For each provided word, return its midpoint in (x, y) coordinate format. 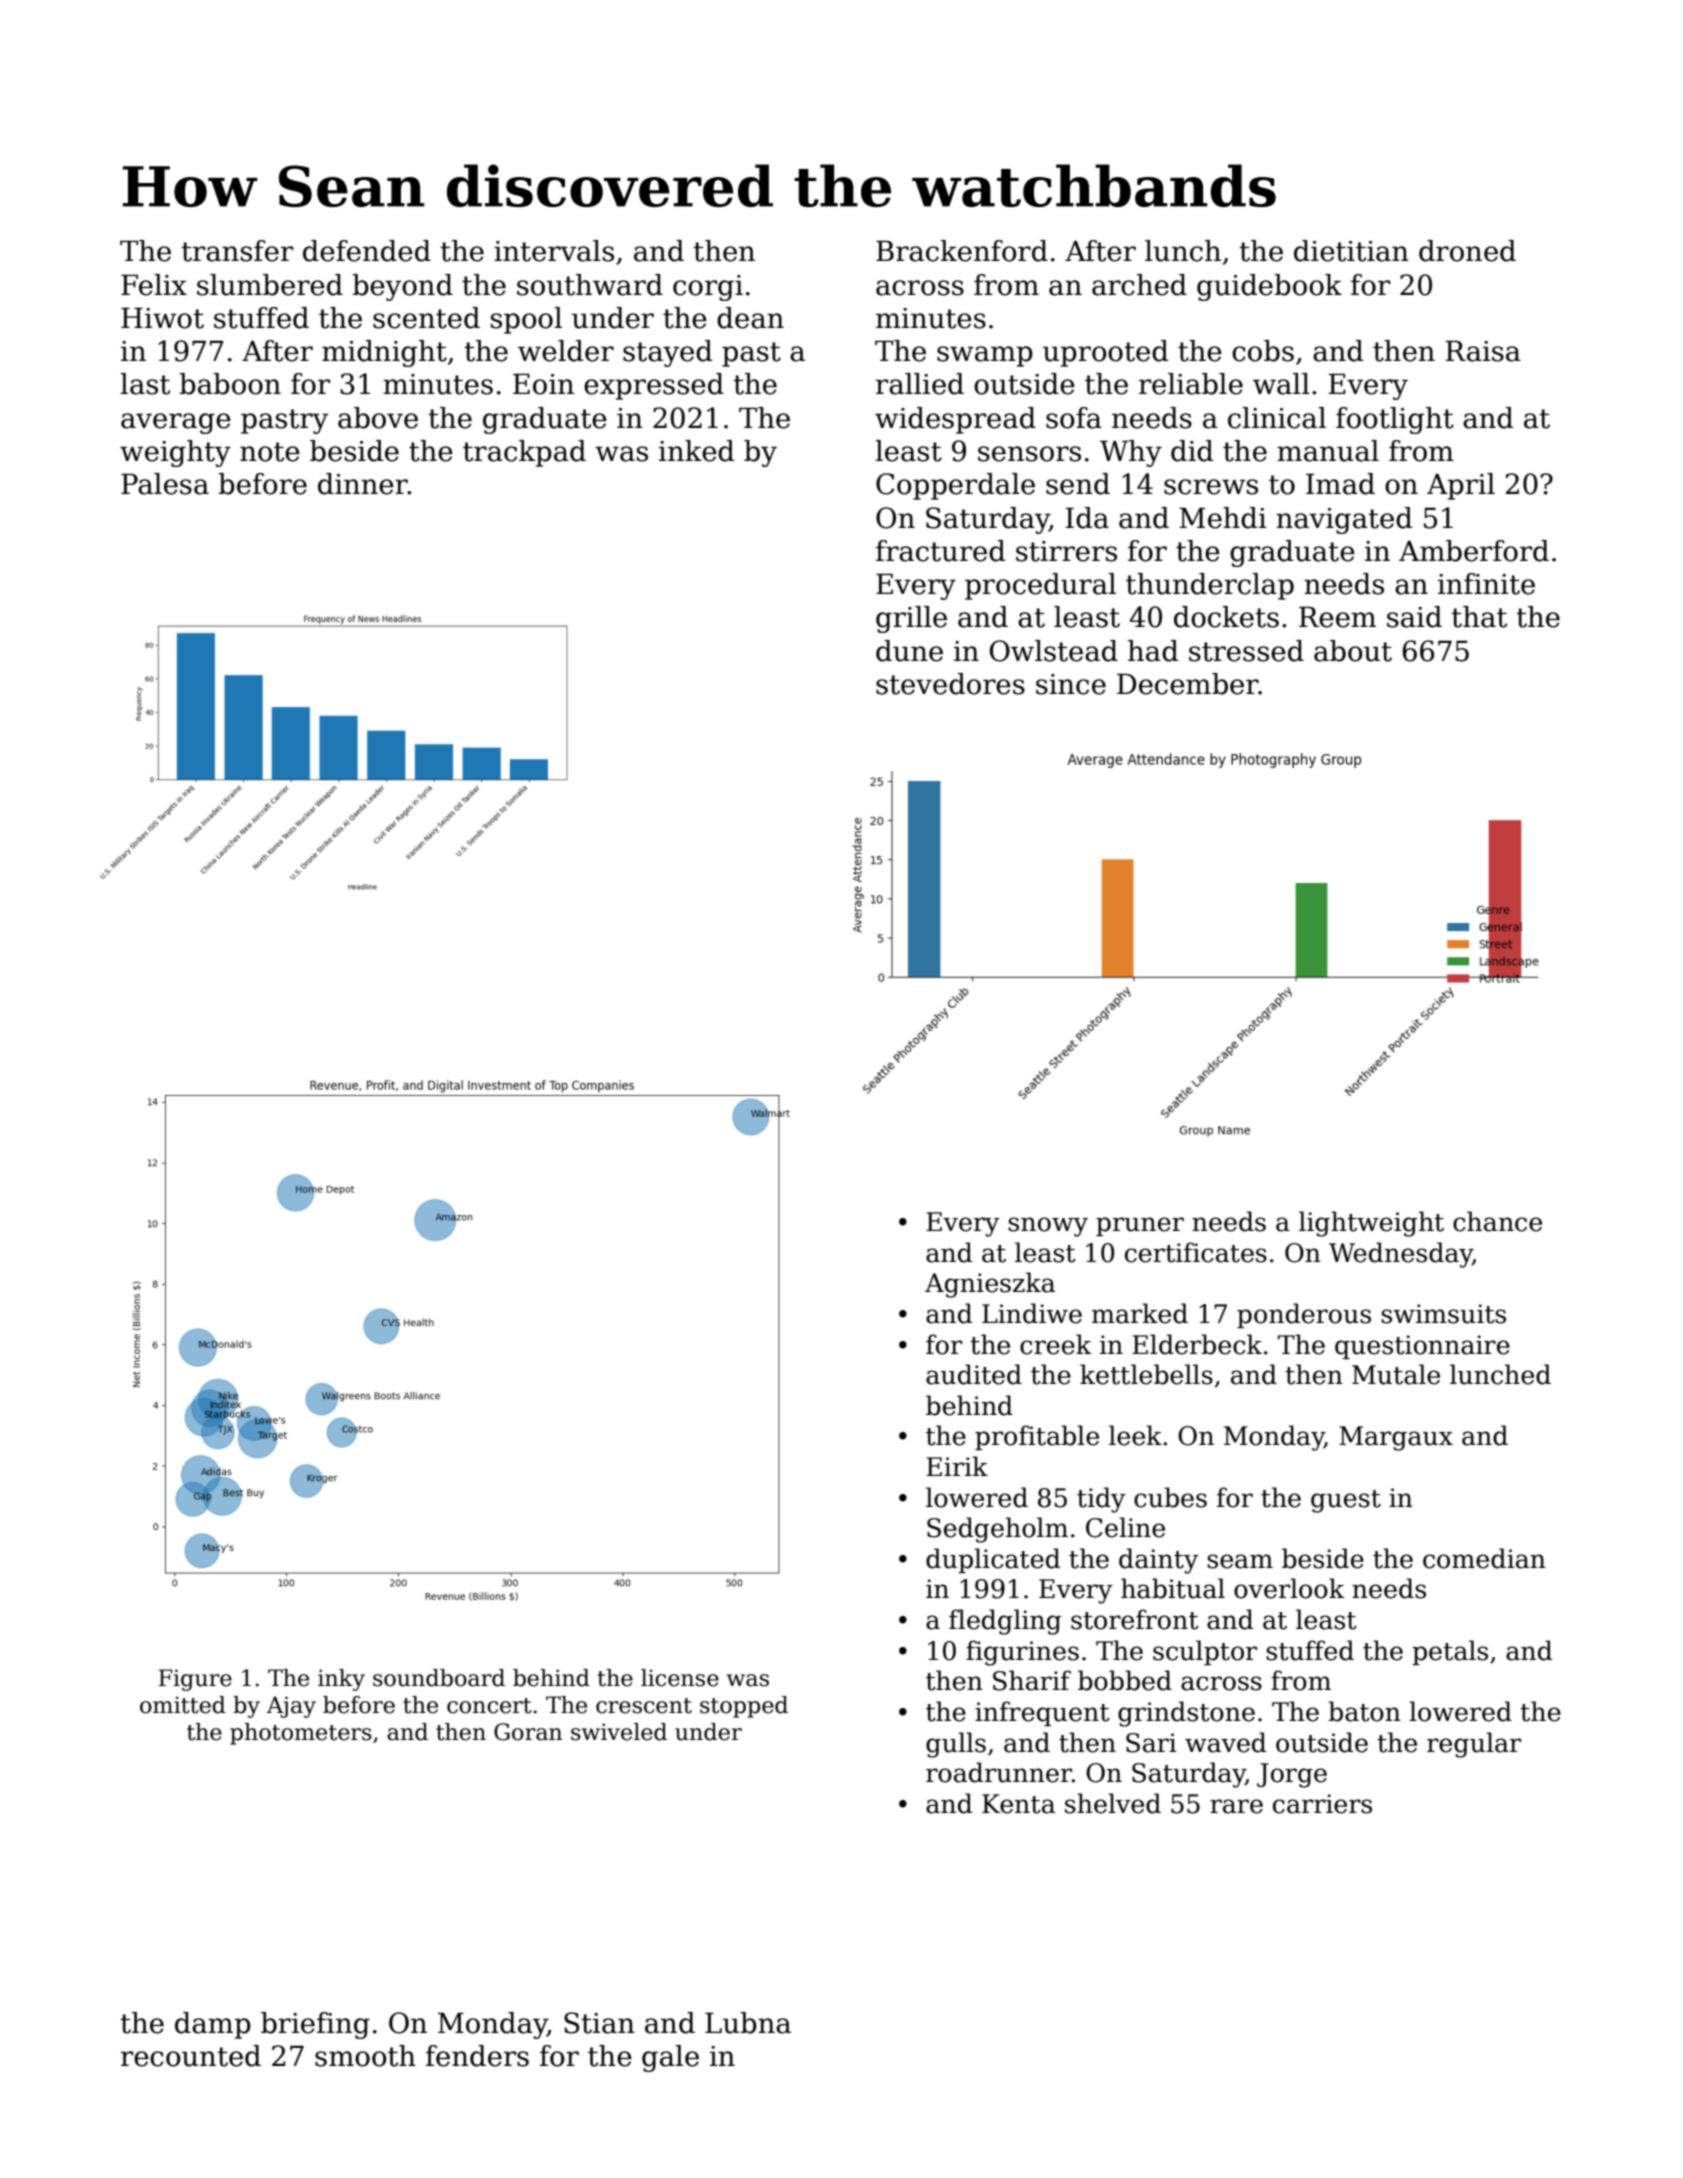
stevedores (950, 684)
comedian (1484, 1558)
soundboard (439, 1678)
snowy (1048, 1227)
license (680, 1678)
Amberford (1474, 551)
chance (1497, 1221)
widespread (955, 420)
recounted (191, 2056)
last (145, 384)
